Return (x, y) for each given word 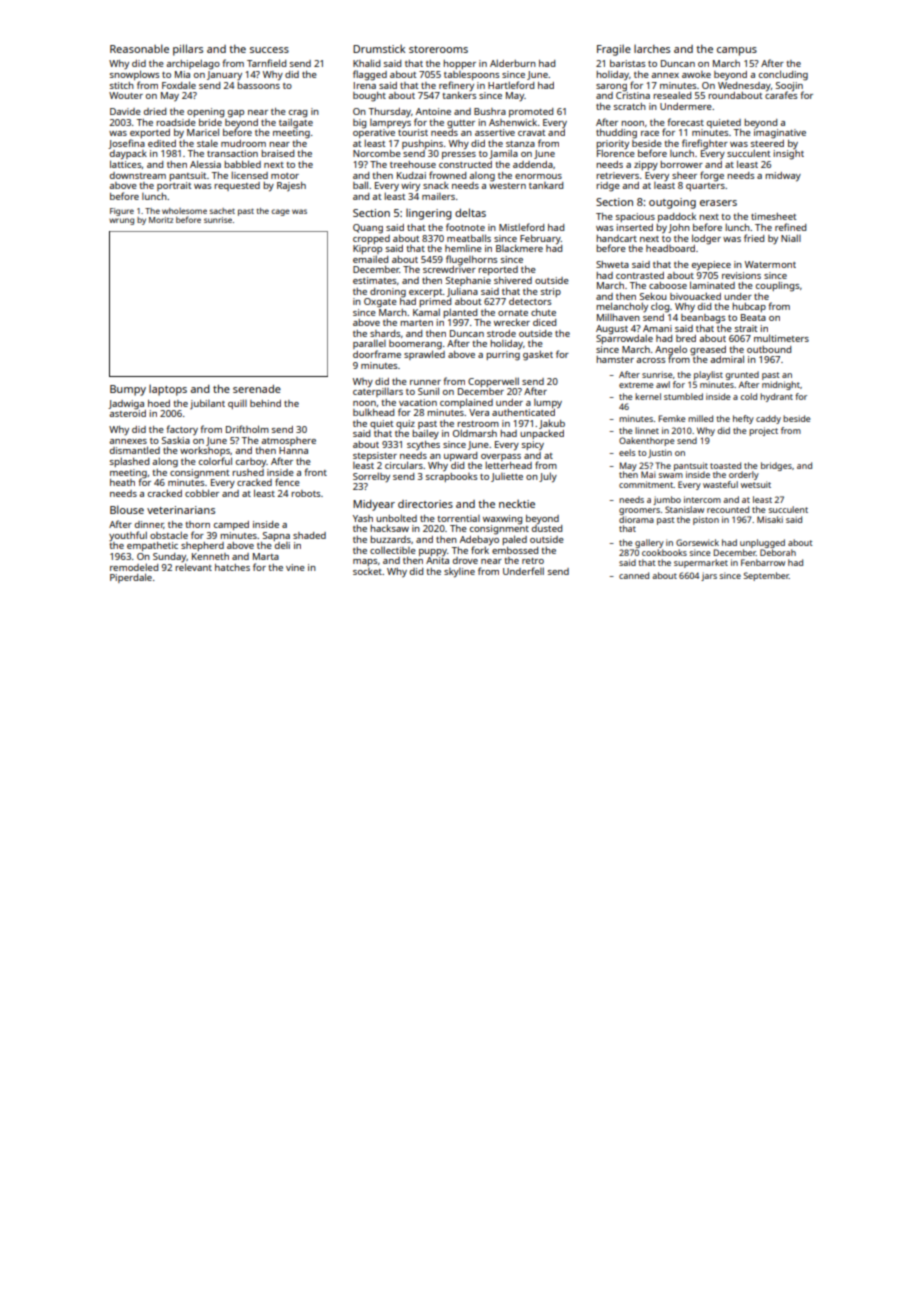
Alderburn (513, 63)
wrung (121, 221)
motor (285, 176)
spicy (533, 445)
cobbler (202, 493)
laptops (168, 390)
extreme (636, 385)
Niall (791, 238)
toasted (725, 465)
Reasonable (139, 48)
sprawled (424, 355)
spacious (635, 217)
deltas (470, 212)
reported (498, 270)
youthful (128, 536)
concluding (783, 75)
